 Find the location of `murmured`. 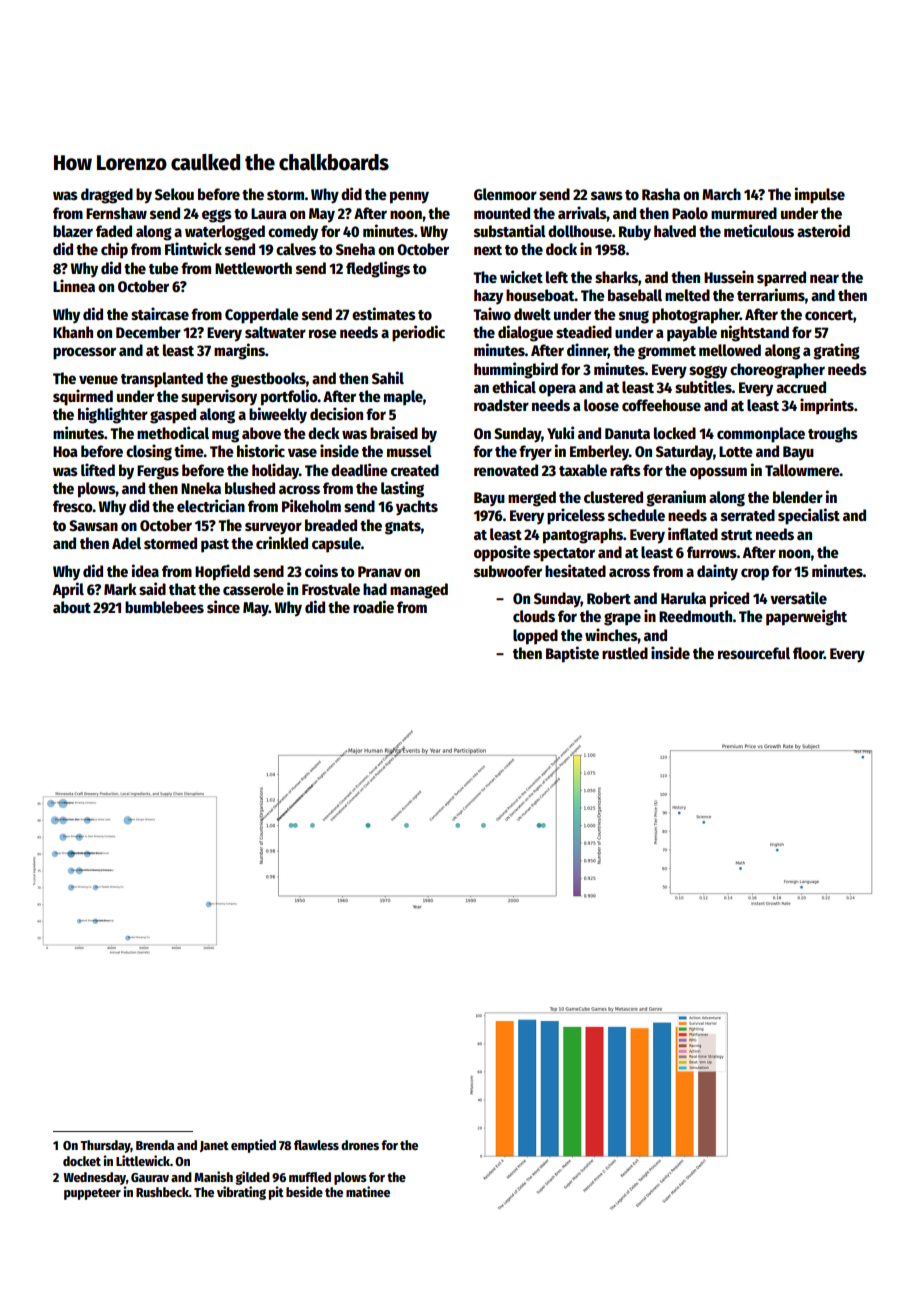

murmured is located at coordinates (744, 213).
